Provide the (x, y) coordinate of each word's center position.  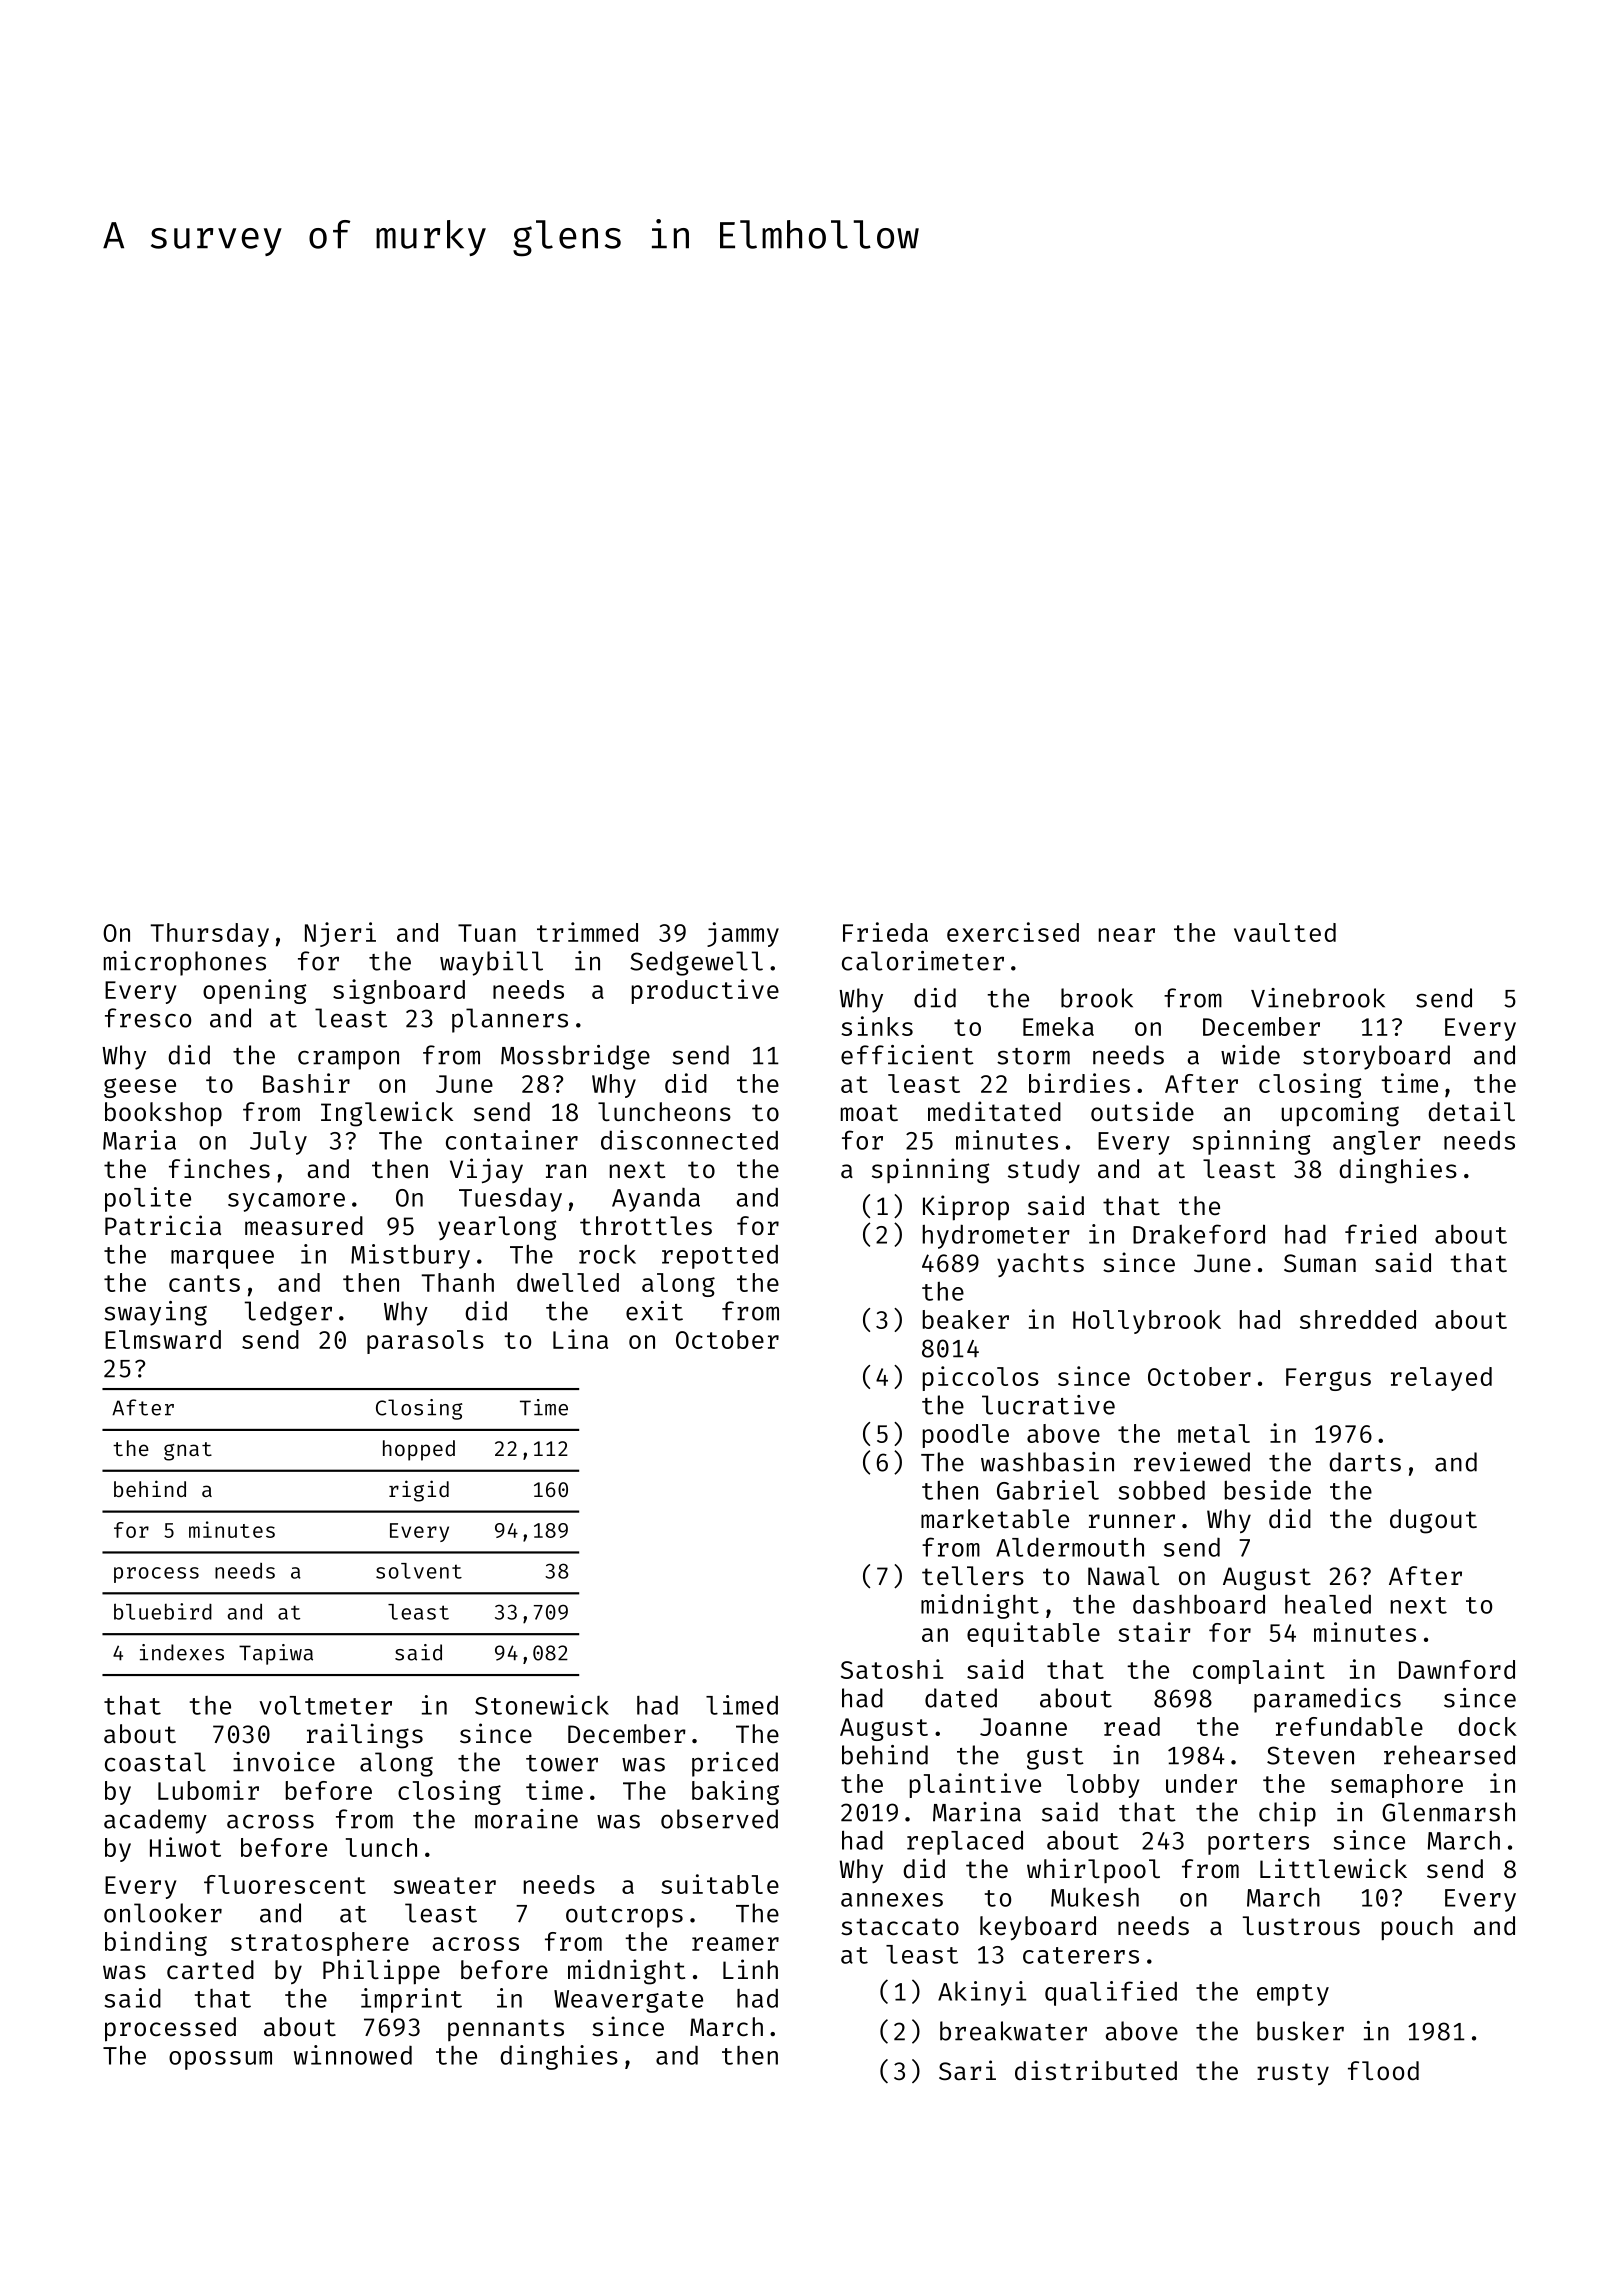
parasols (425, 1342)
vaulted (1285, 932)
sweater (445, 1885)
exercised (1013, 932)
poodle (966, 1436)
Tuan (487, 933)
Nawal (1123, 1576)
